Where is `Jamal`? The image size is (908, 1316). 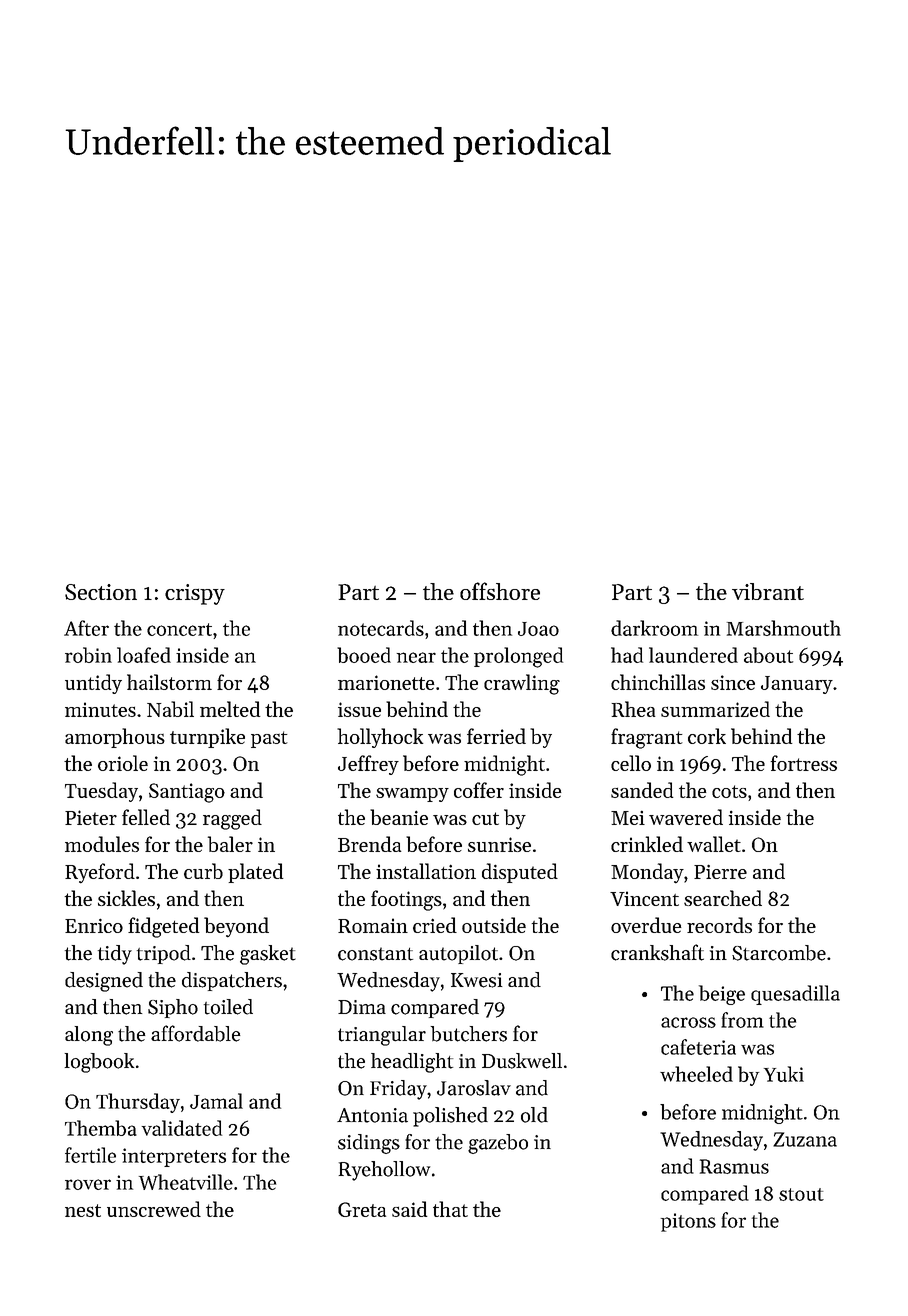 Jamal is located at coordinates (216, 1101).
